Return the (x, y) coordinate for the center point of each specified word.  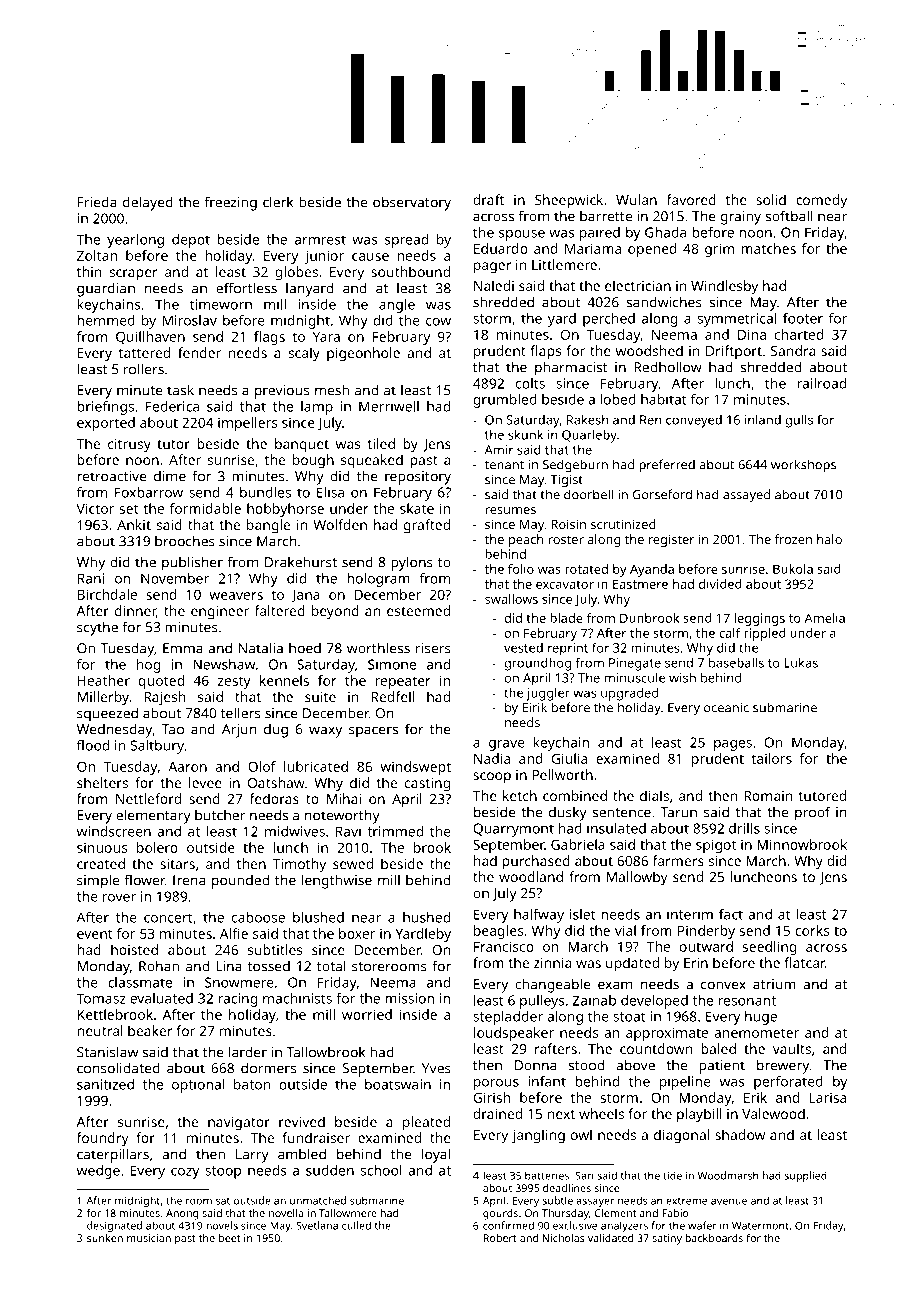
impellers (248, 424)
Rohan (159, 966)
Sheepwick (569, 201)
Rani (91, 578)
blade (566, 618)
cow (438, 322)
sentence (621, 813)
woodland (531, 876)
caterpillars (113, 1155)
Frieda (97, 202)
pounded (240, 881)
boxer (357, 933)
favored (691, 199)
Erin (696, 963)
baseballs (736, 663)
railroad (821, 383)
